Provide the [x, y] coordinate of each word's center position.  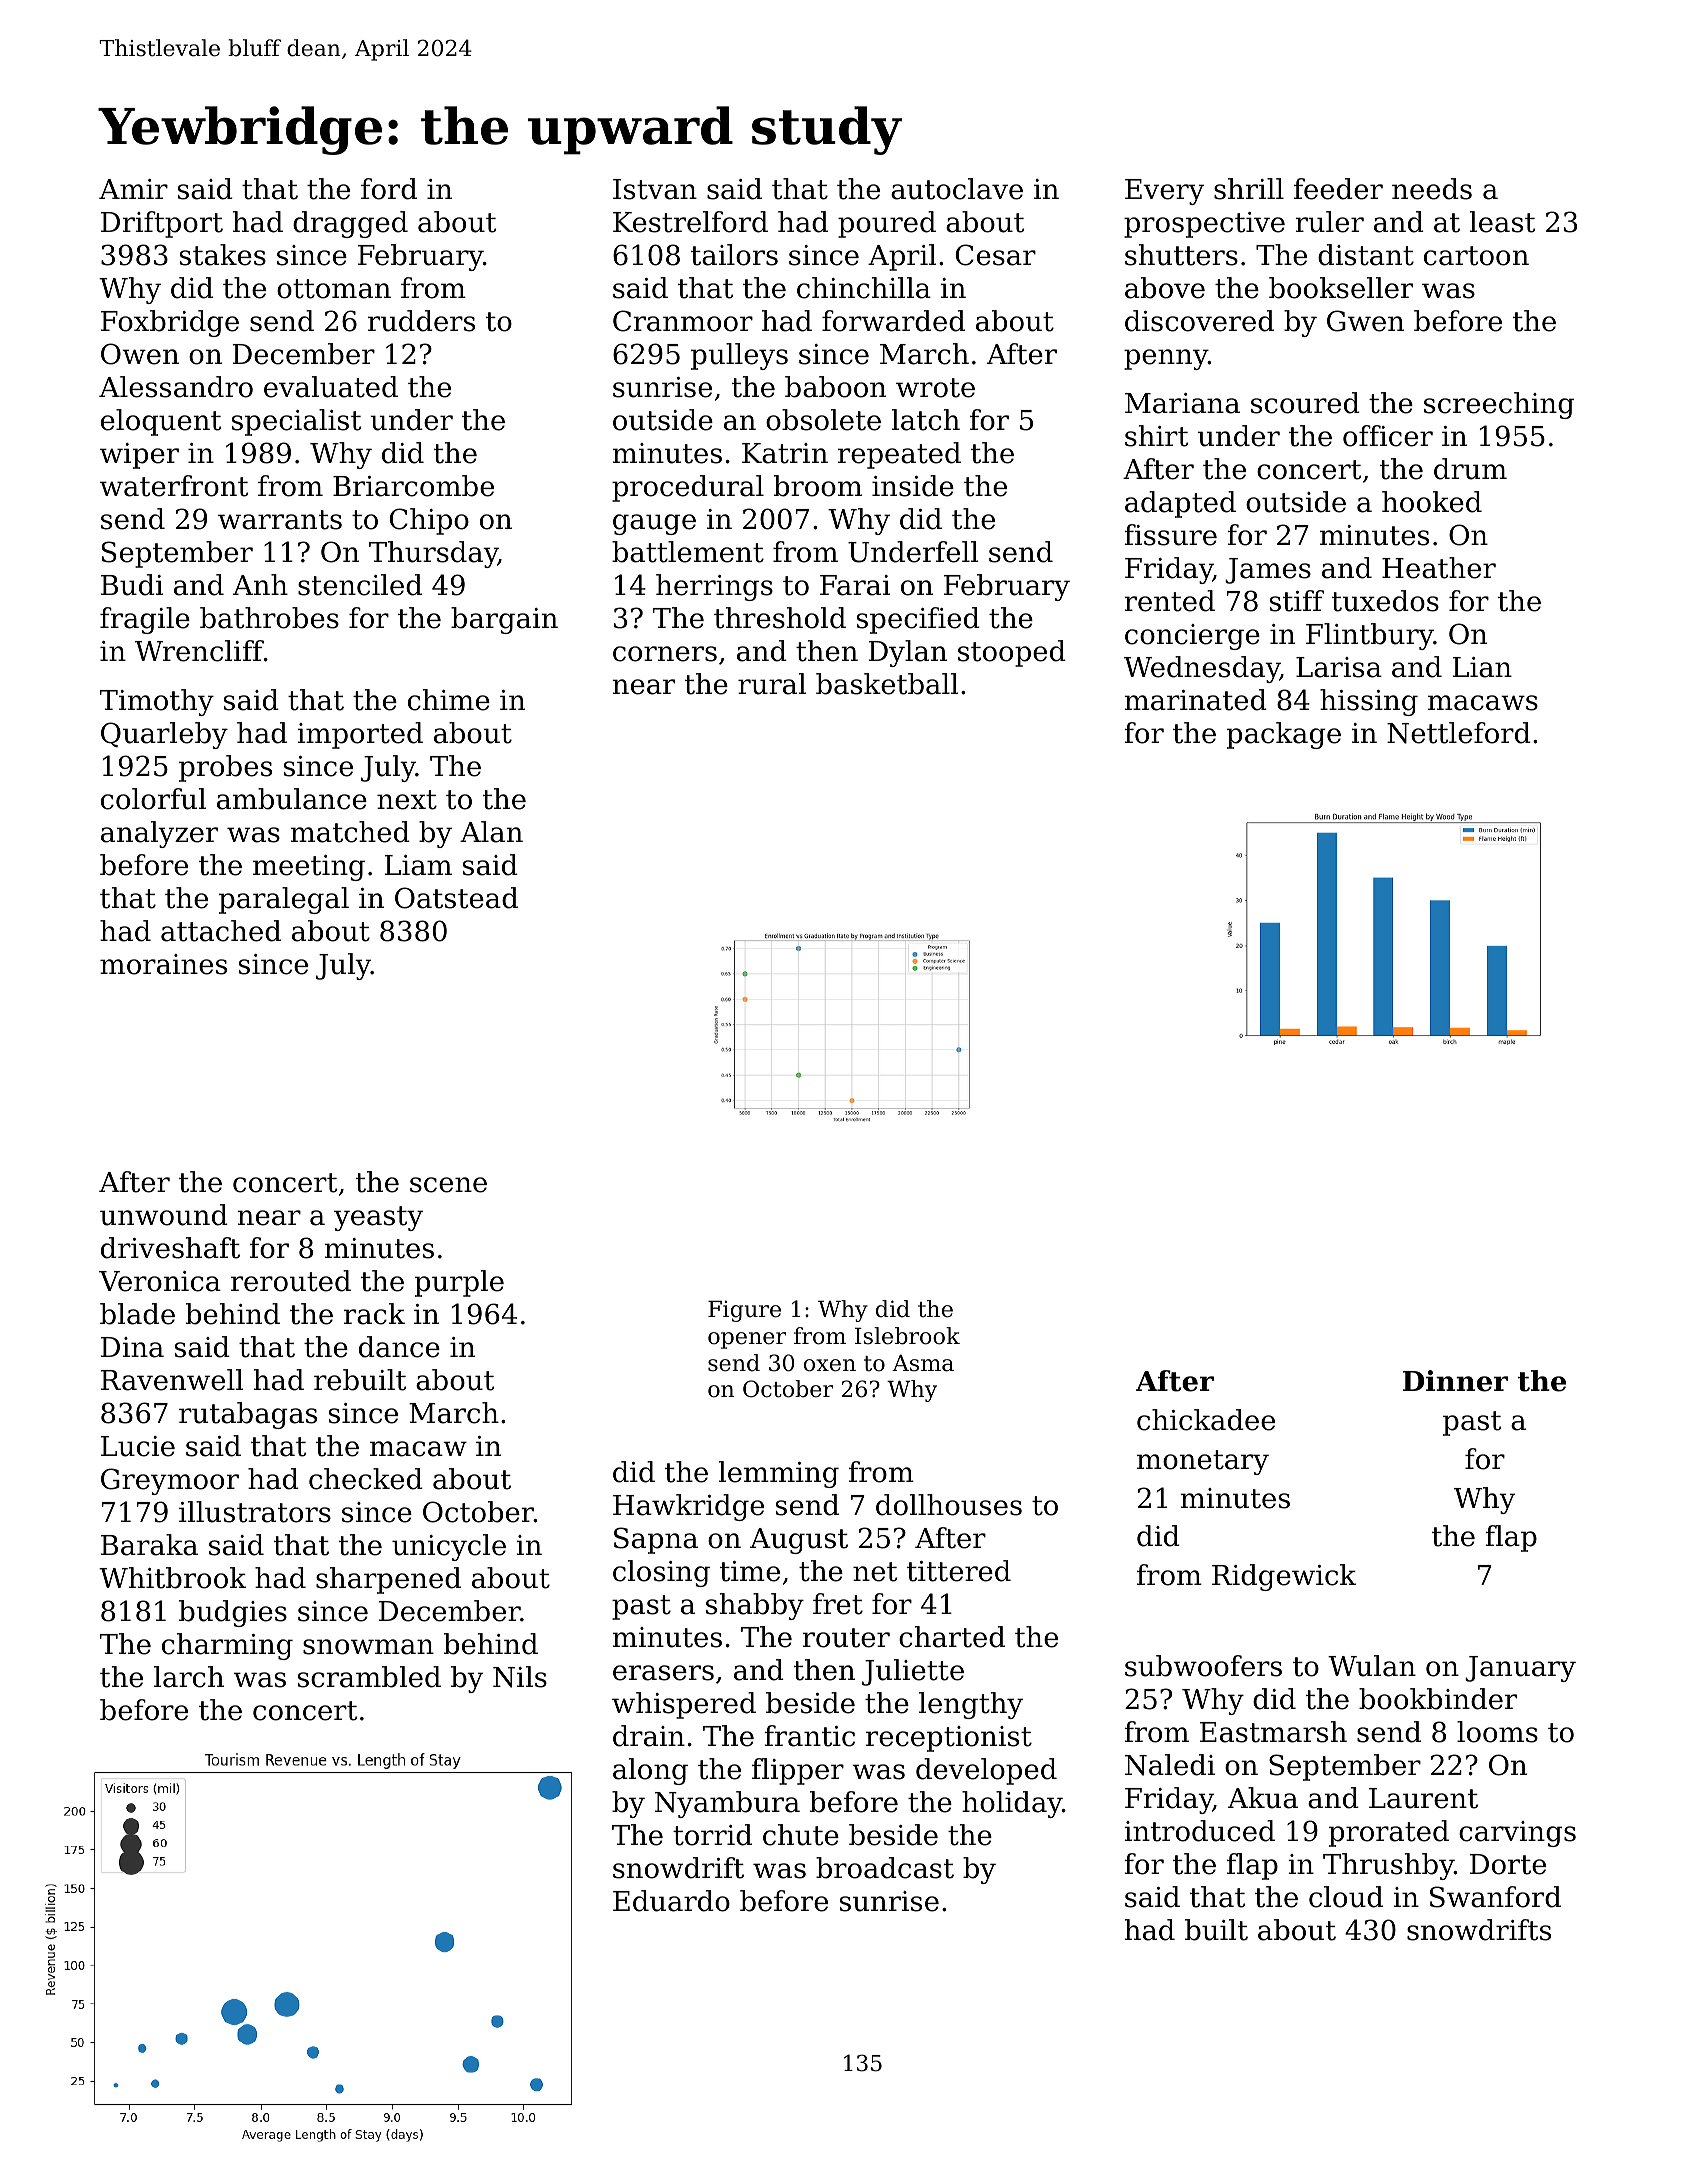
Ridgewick [1284, 1577]
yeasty [378, 1218]
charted [952, 1637]
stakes [223, 255]
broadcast [885, 1868]
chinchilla [864, 288]
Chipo [429, 521]
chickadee [1206, 1420]
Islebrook [907, 1336]
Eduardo [671, 1901]
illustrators [255, 1512]
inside [913, 486]
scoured [1305, 403]
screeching [1499, 405]
